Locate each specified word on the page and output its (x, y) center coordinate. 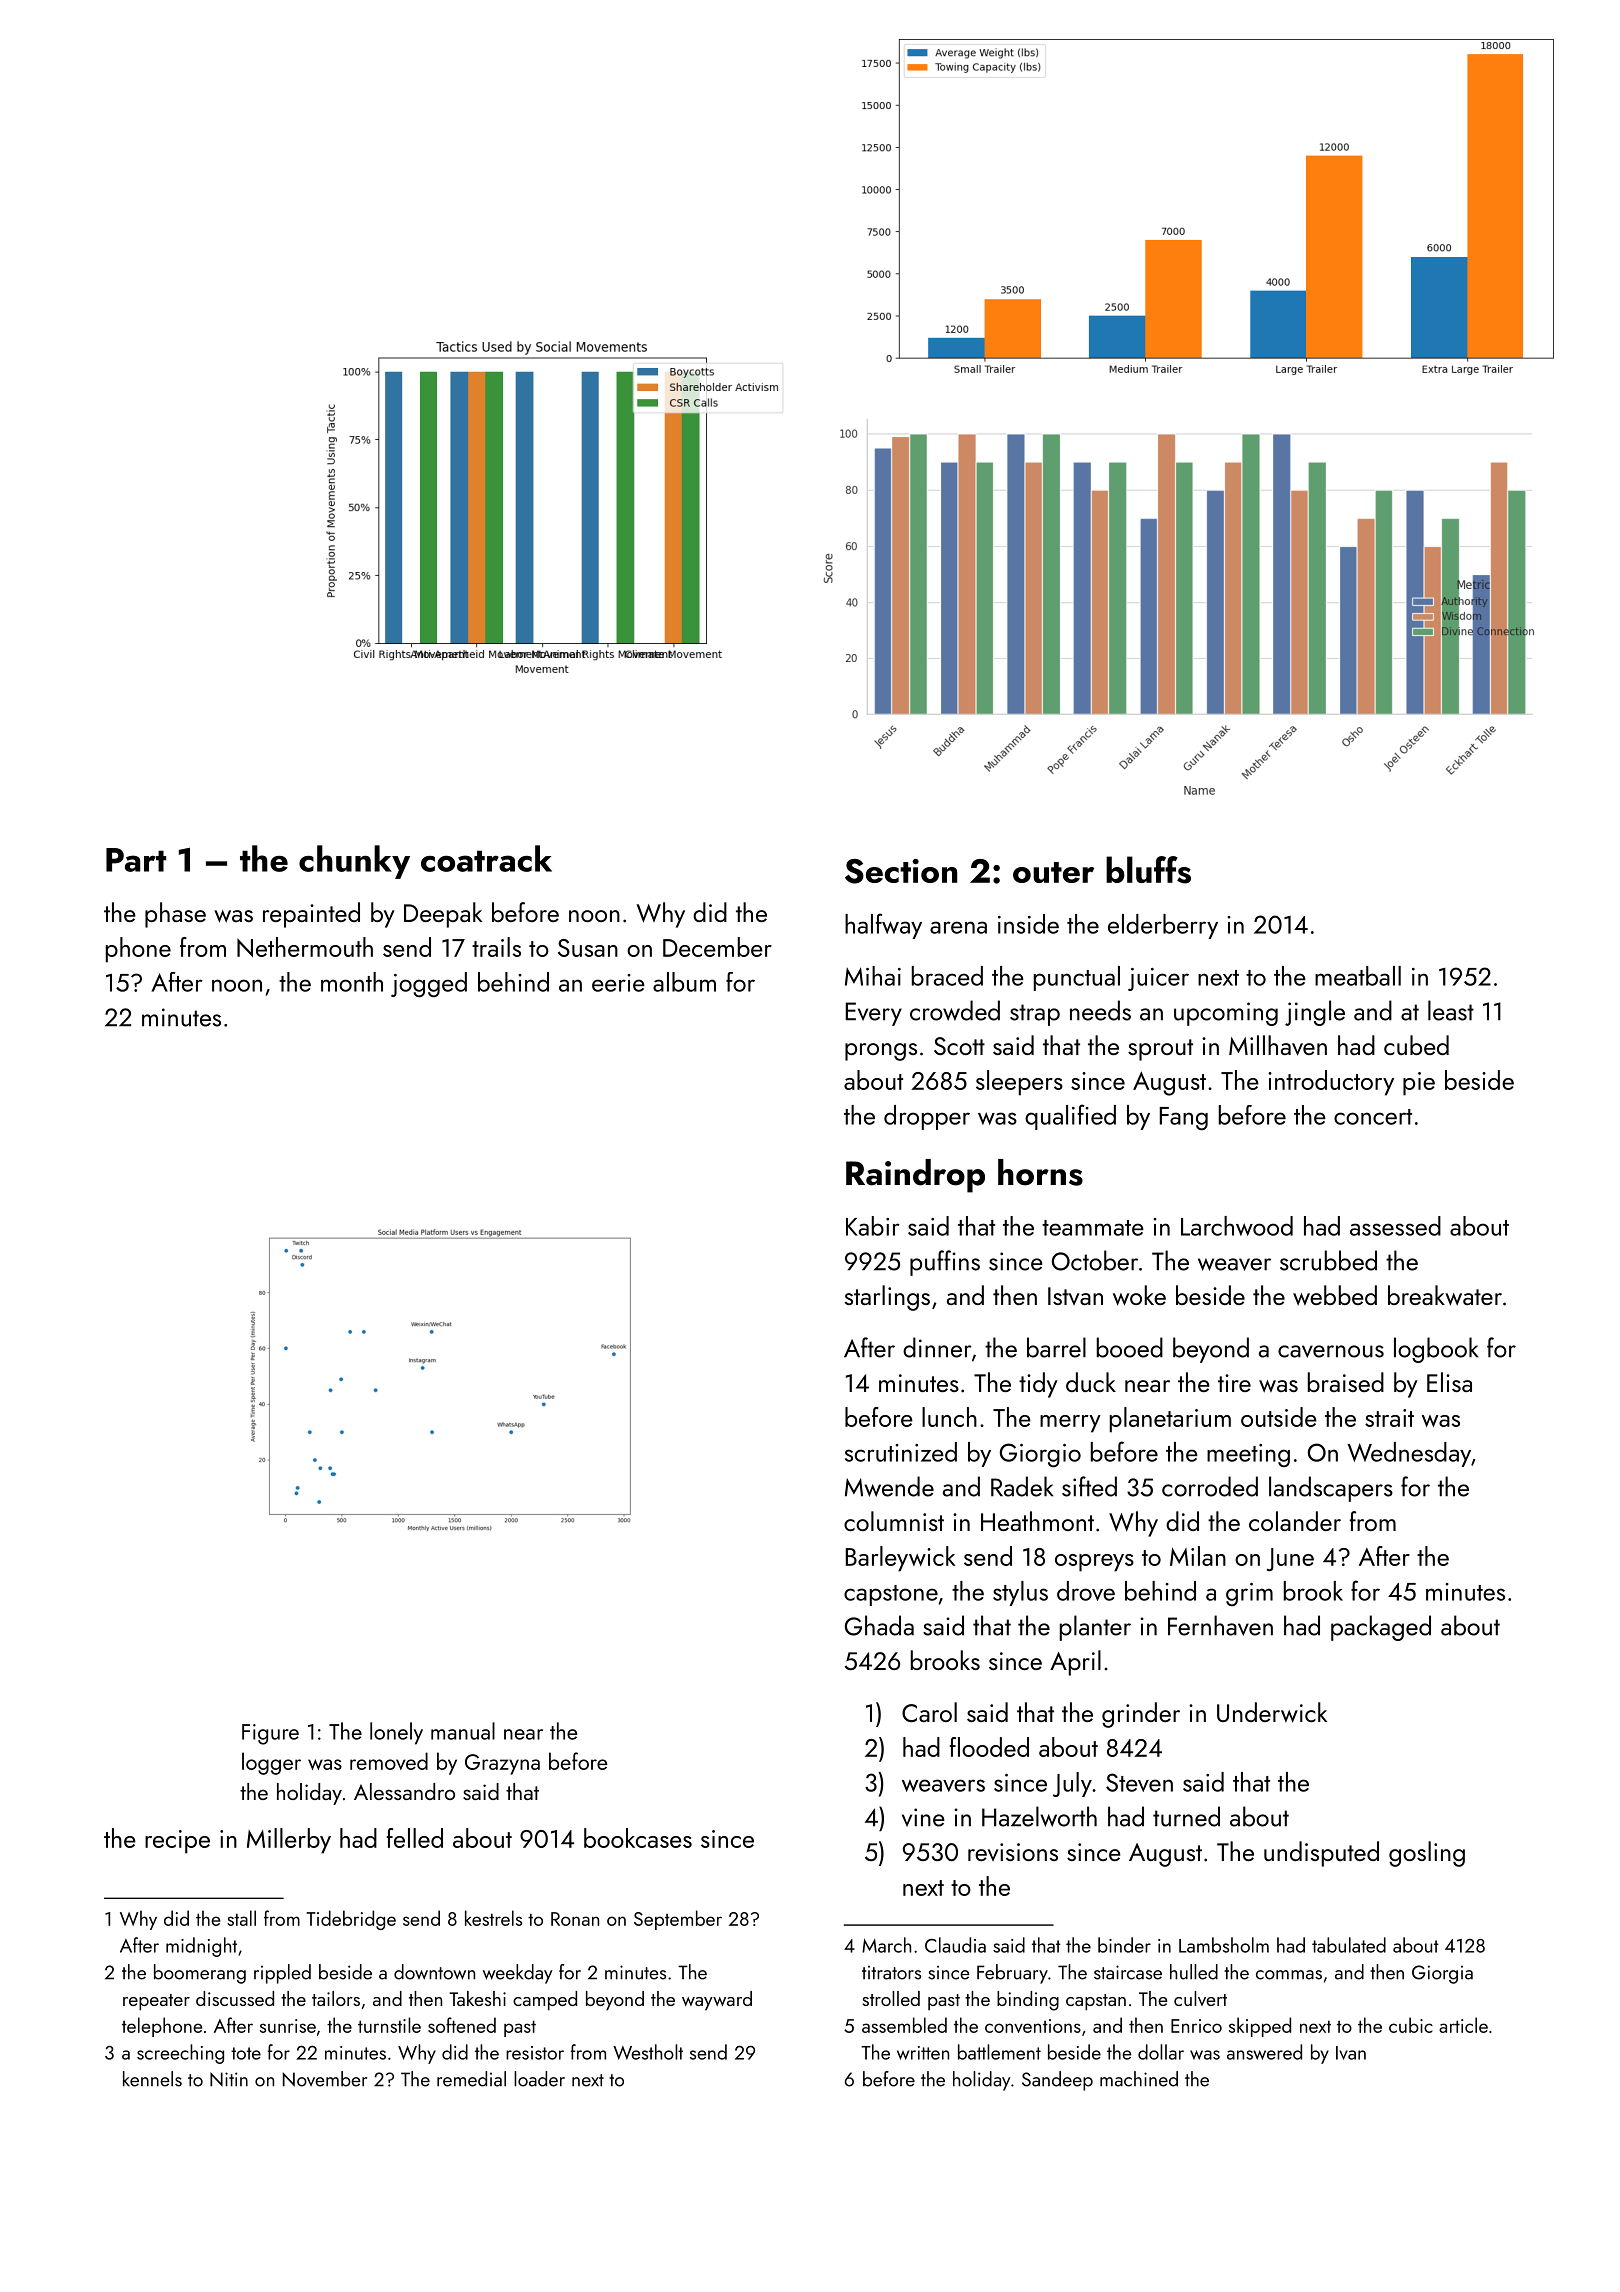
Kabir (873, 1226)
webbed (1335, 1295)
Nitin (229, 2079)
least (1451, 1010)
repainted (311, 915)
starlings (887, 1298)
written (923, 2053)
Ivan (1351, 2053)
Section (901, 871)
